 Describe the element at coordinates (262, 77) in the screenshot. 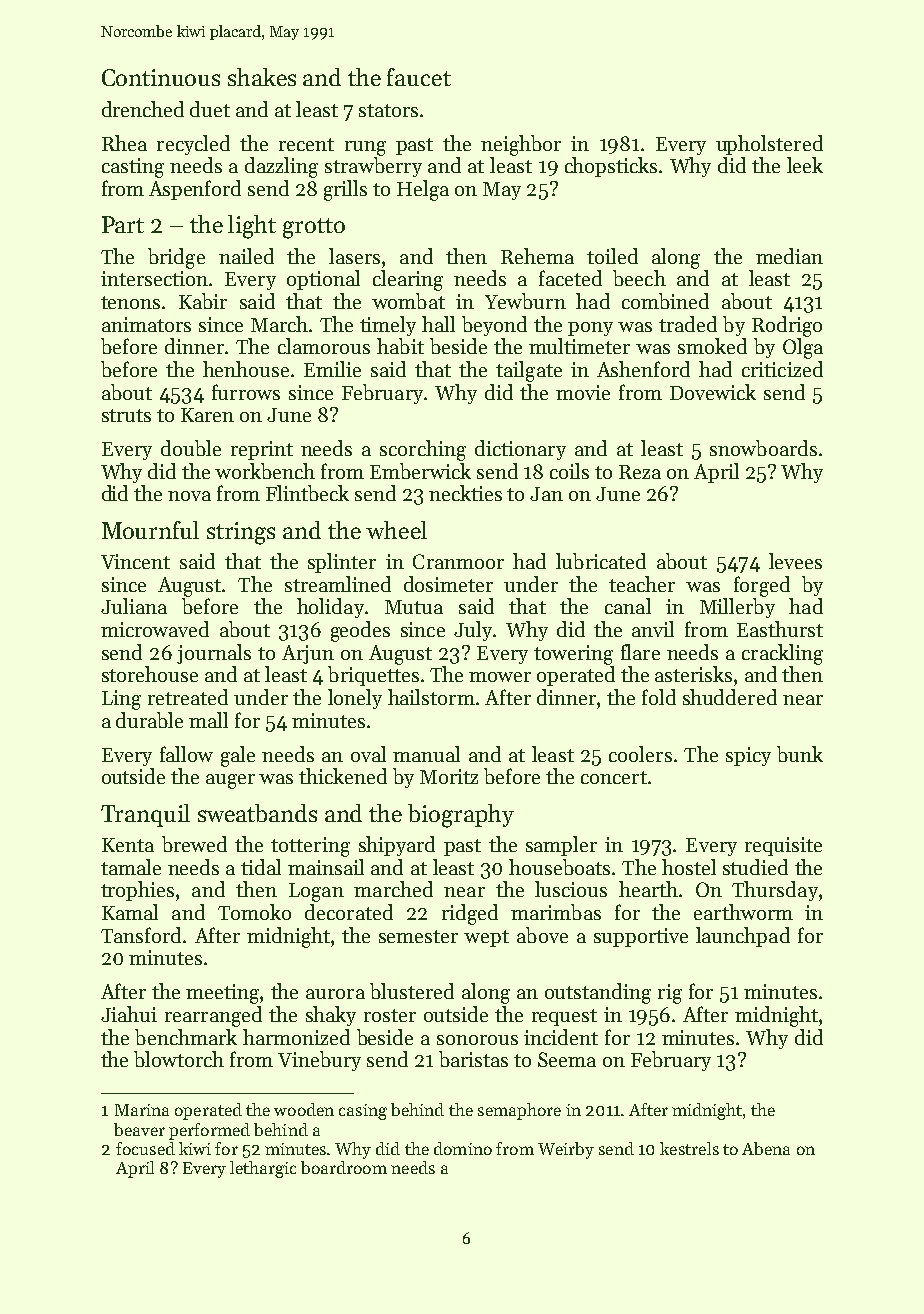

I see `shakes` at that location.
